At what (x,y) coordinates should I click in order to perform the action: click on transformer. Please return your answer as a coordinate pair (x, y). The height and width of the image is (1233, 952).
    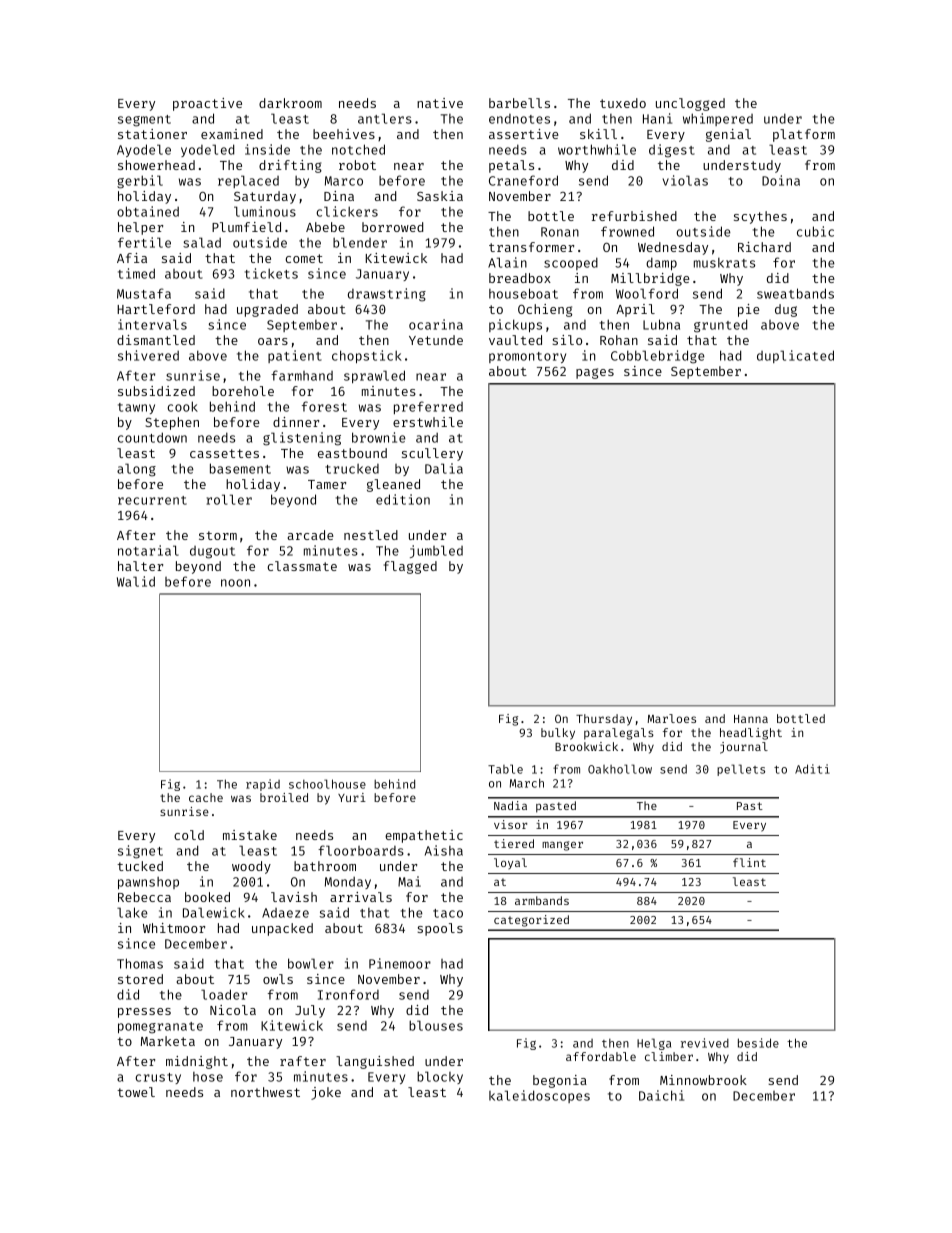
    Looking at the image, I should click on (531, 247).
